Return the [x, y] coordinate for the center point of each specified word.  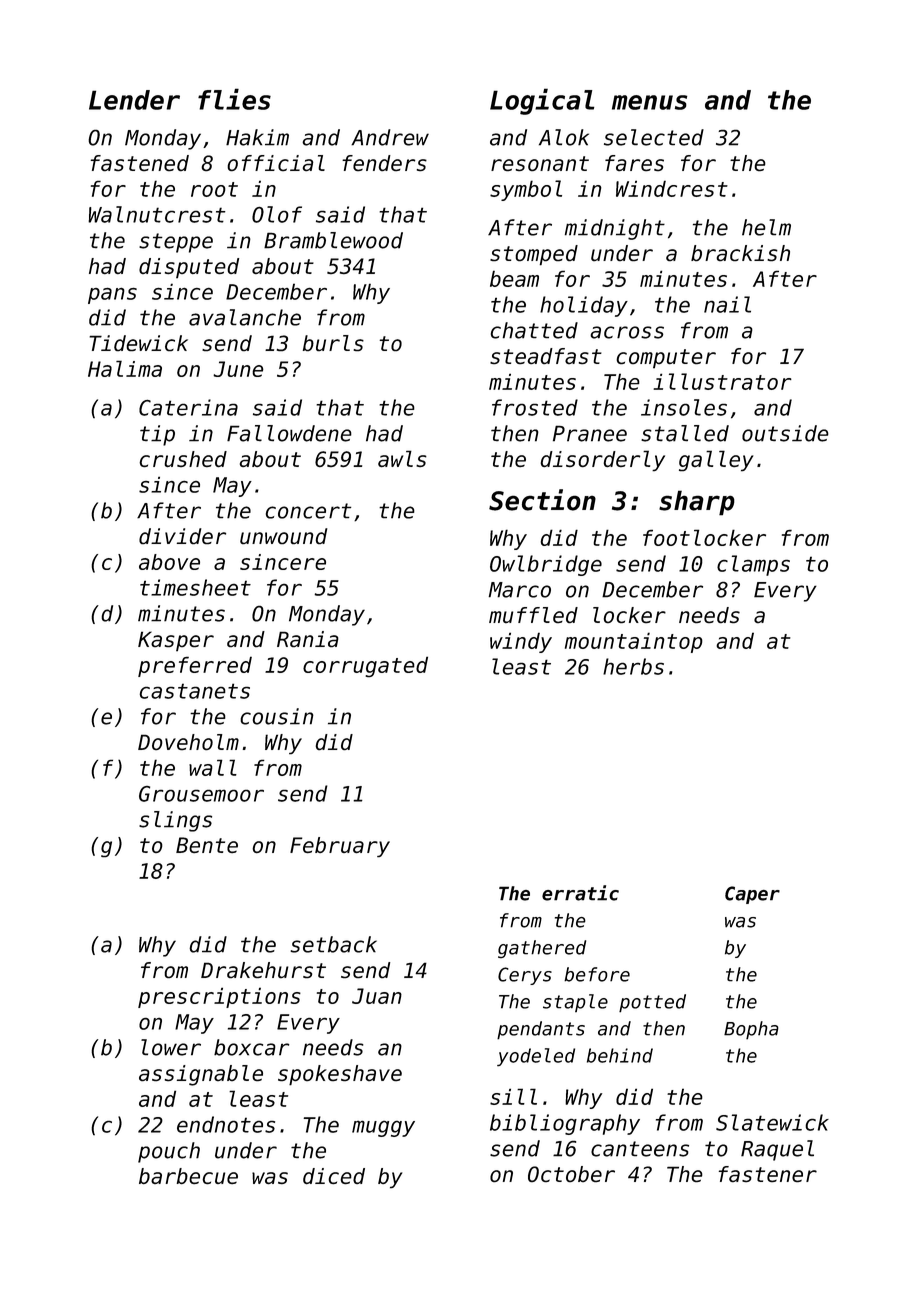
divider [182, 536]
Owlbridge [546, 565]
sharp [697, 503]
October [571, 1174]
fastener [768, 1174]
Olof [277, 214]
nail [727, 304]
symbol [526, 190]
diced [334, 1176]
